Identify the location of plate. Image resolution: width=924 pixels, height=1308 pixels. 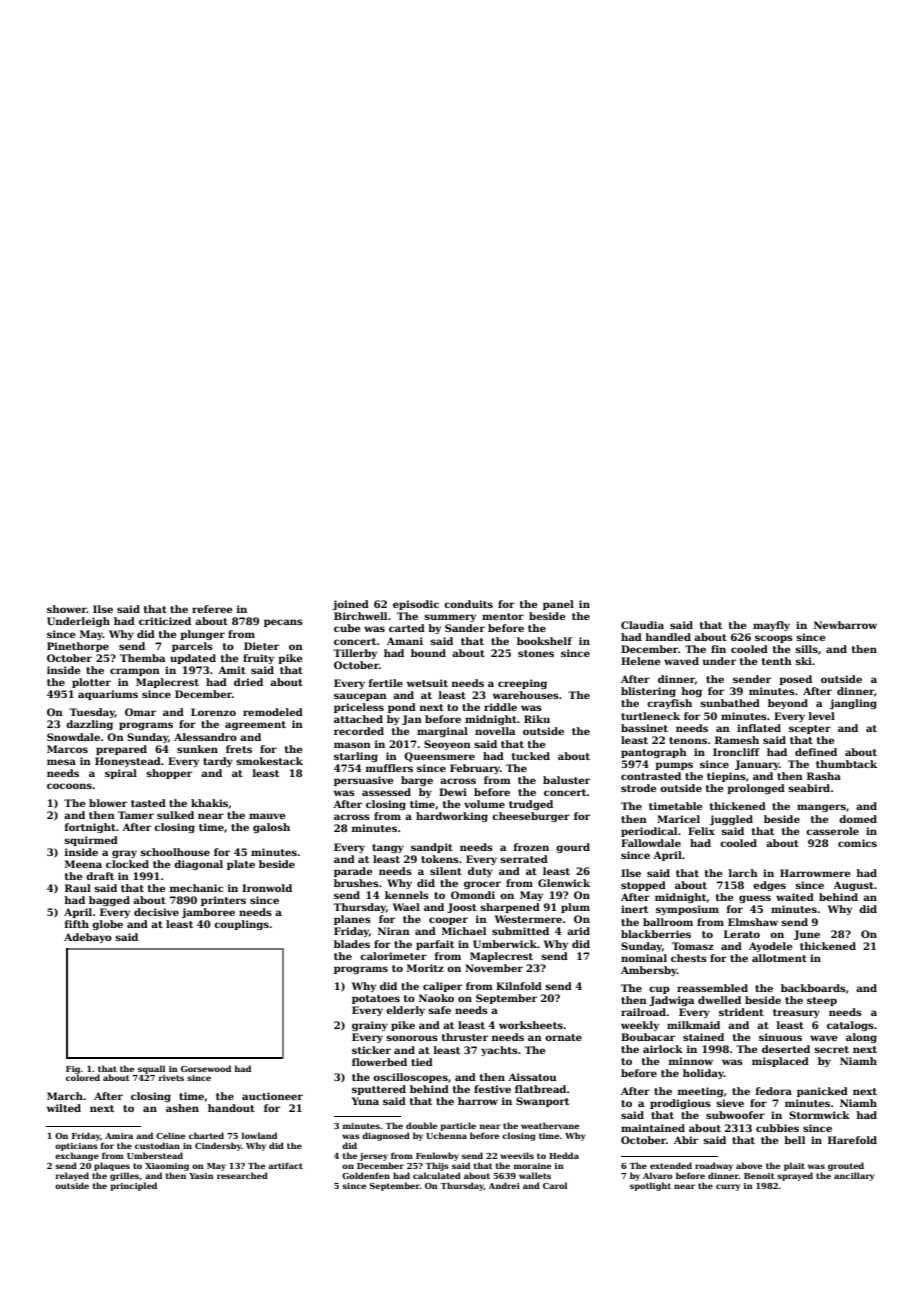
(241, 865).
